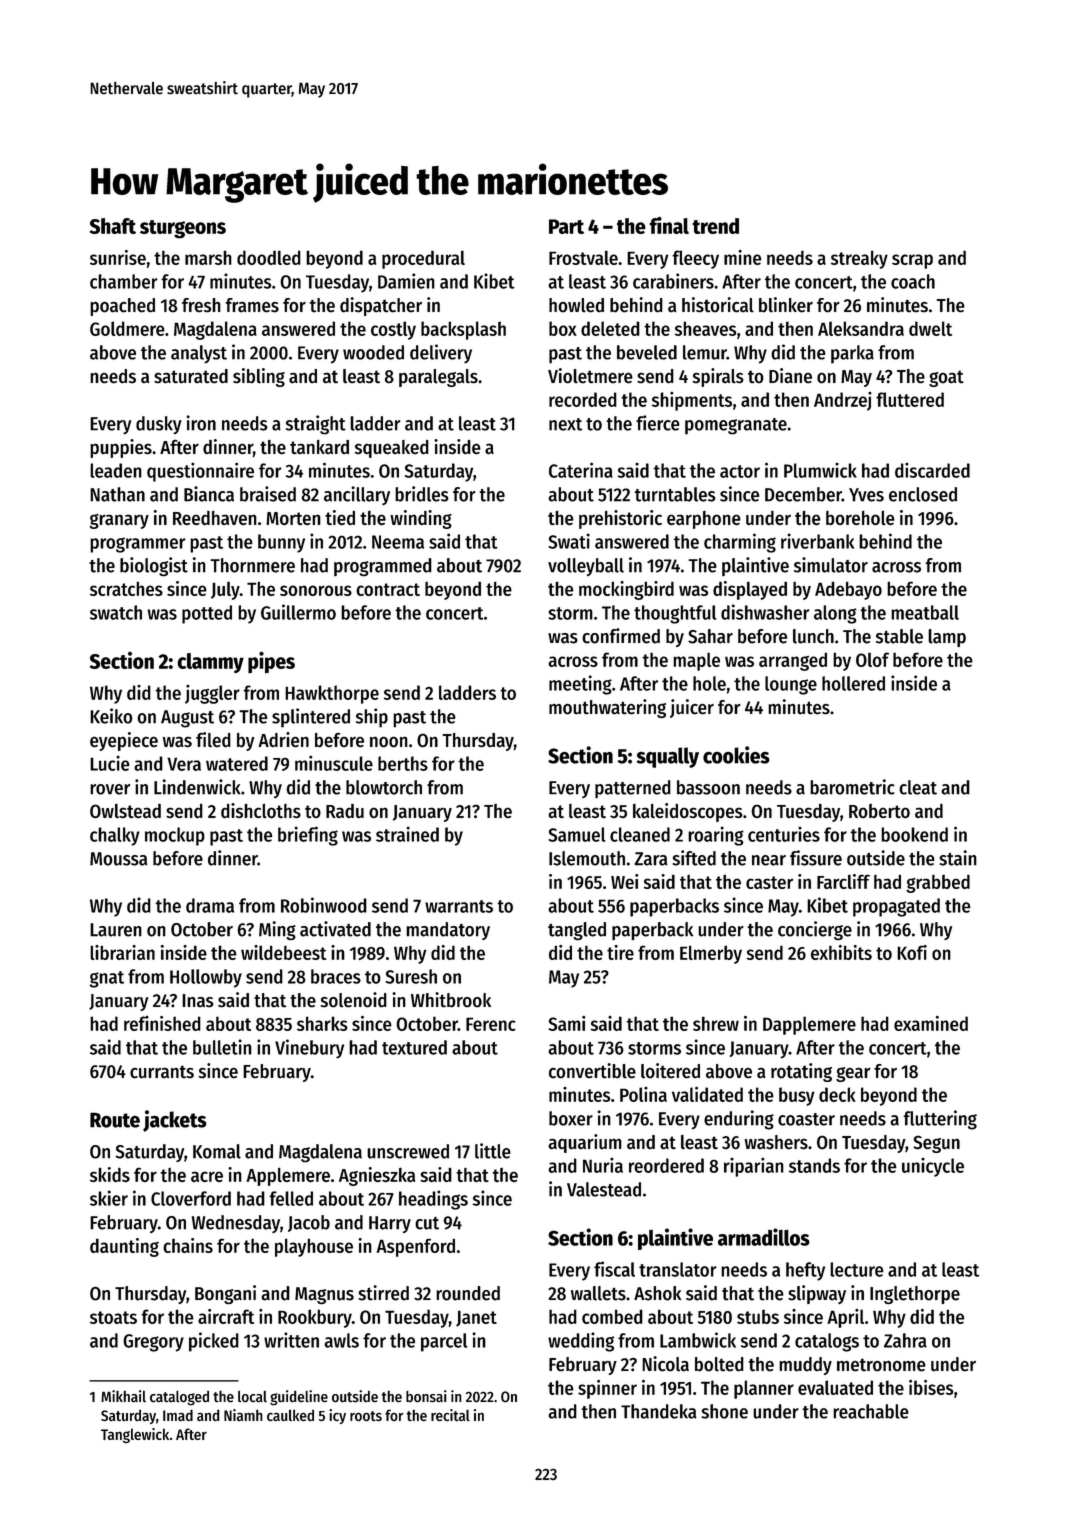  I want to click on doodled, so click(269, 257).
